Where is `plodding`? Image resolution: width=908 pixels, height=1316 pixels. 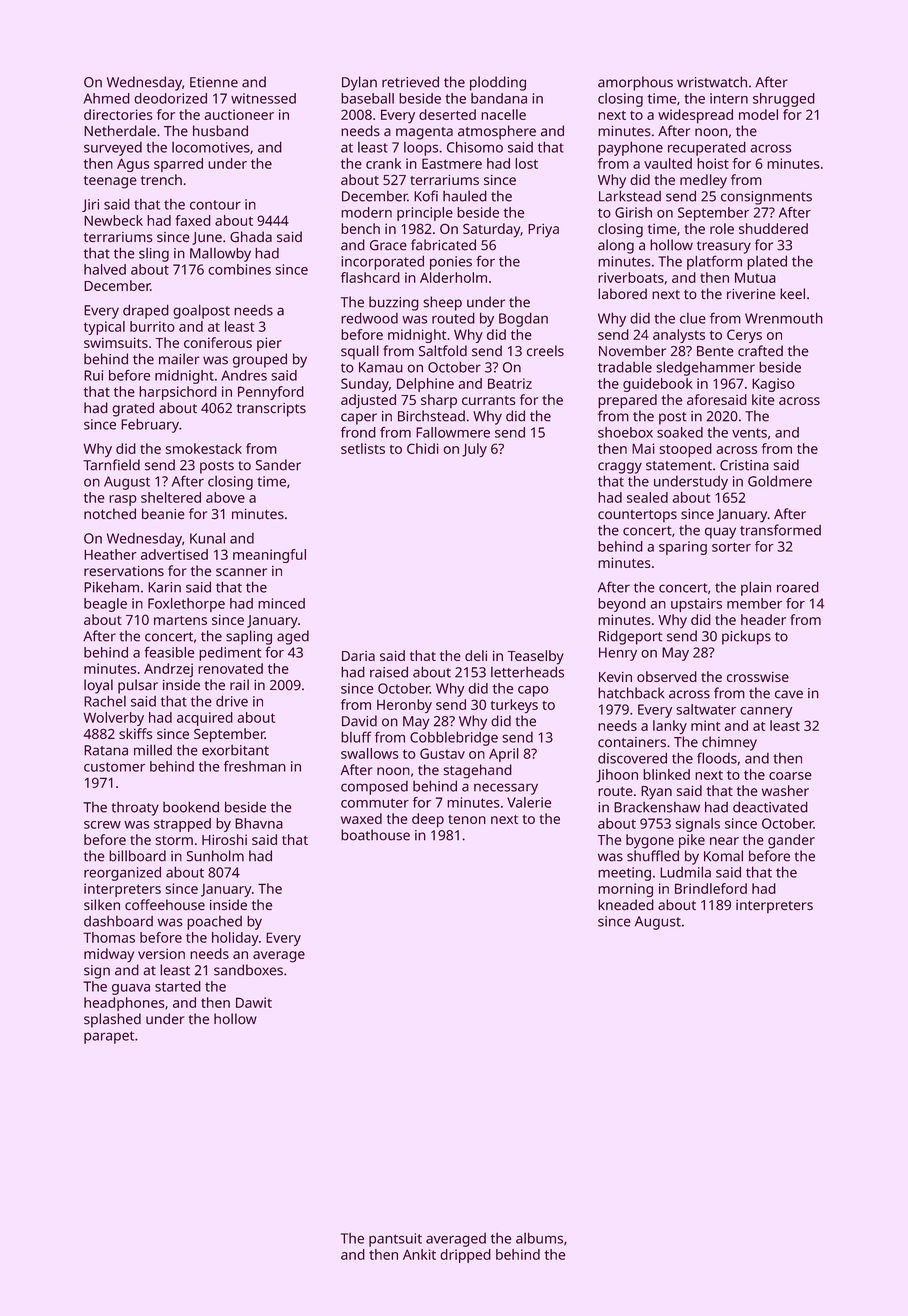
plodding is located at coordinates (498, 83).
